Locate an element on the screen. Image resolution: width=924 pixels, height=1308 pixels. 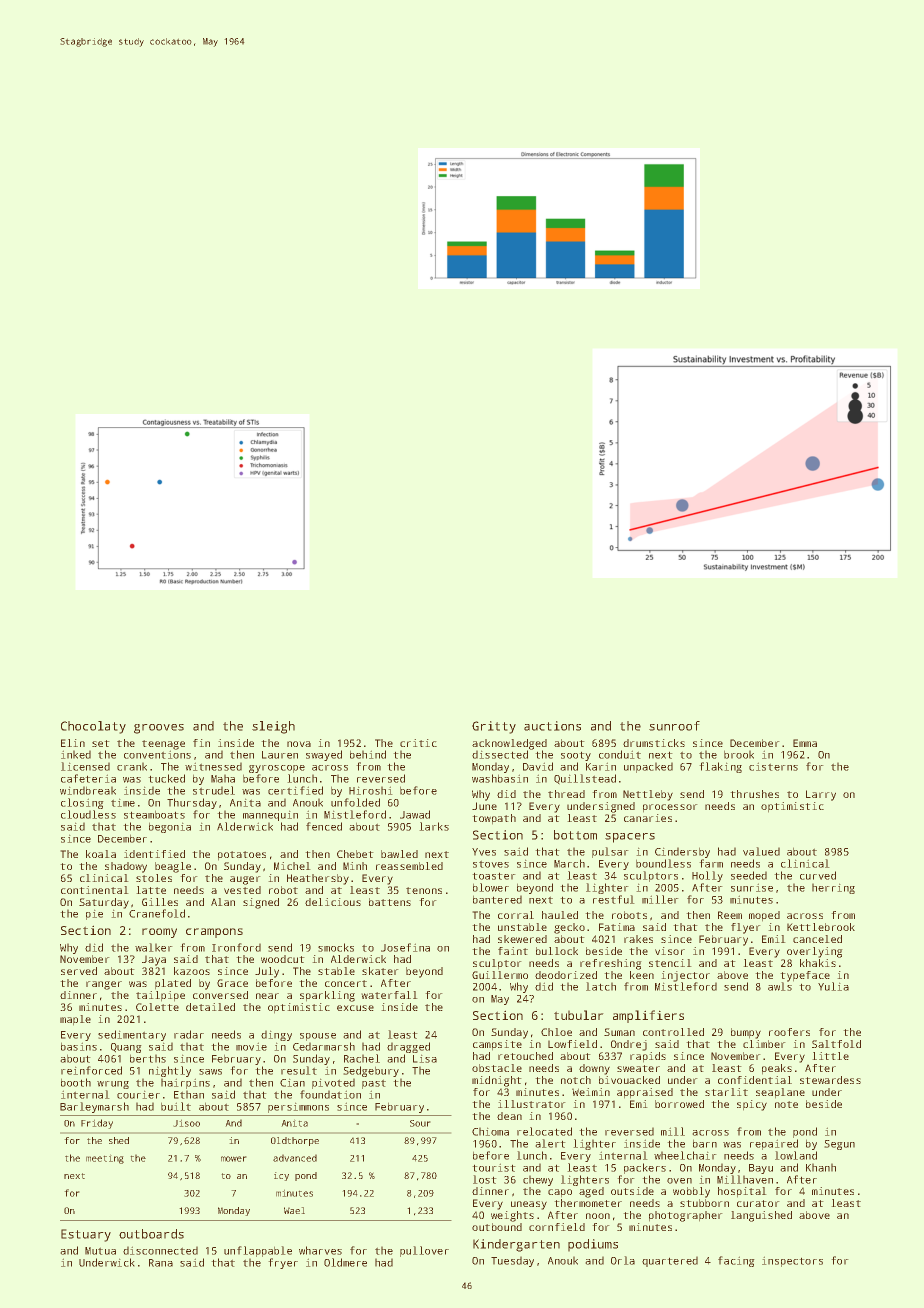
flyer is located at coordinates (746, 928).
